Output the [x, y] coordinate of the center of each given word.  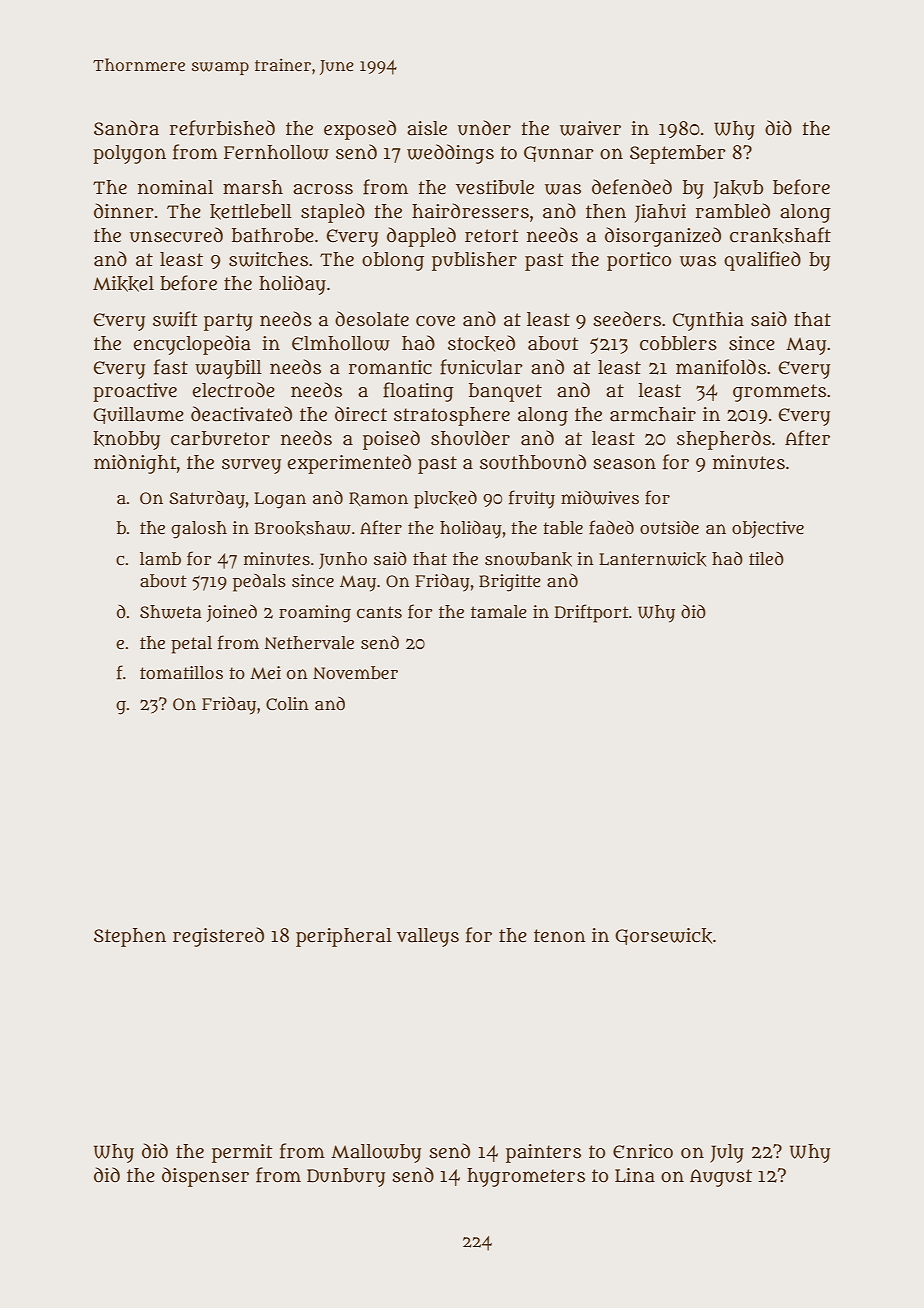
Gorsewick [663, 936]
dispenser [205, 1177]
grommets [779, 393]
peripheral [344, 937]
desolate [372, 319]
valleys [428, 937]
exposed [360, 130]
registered [218, 937]
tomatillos [181, 672]
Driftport [592, 613]
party [228, 322]
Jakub [738, 189]
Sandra [126, 128]
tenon [560, 936]
